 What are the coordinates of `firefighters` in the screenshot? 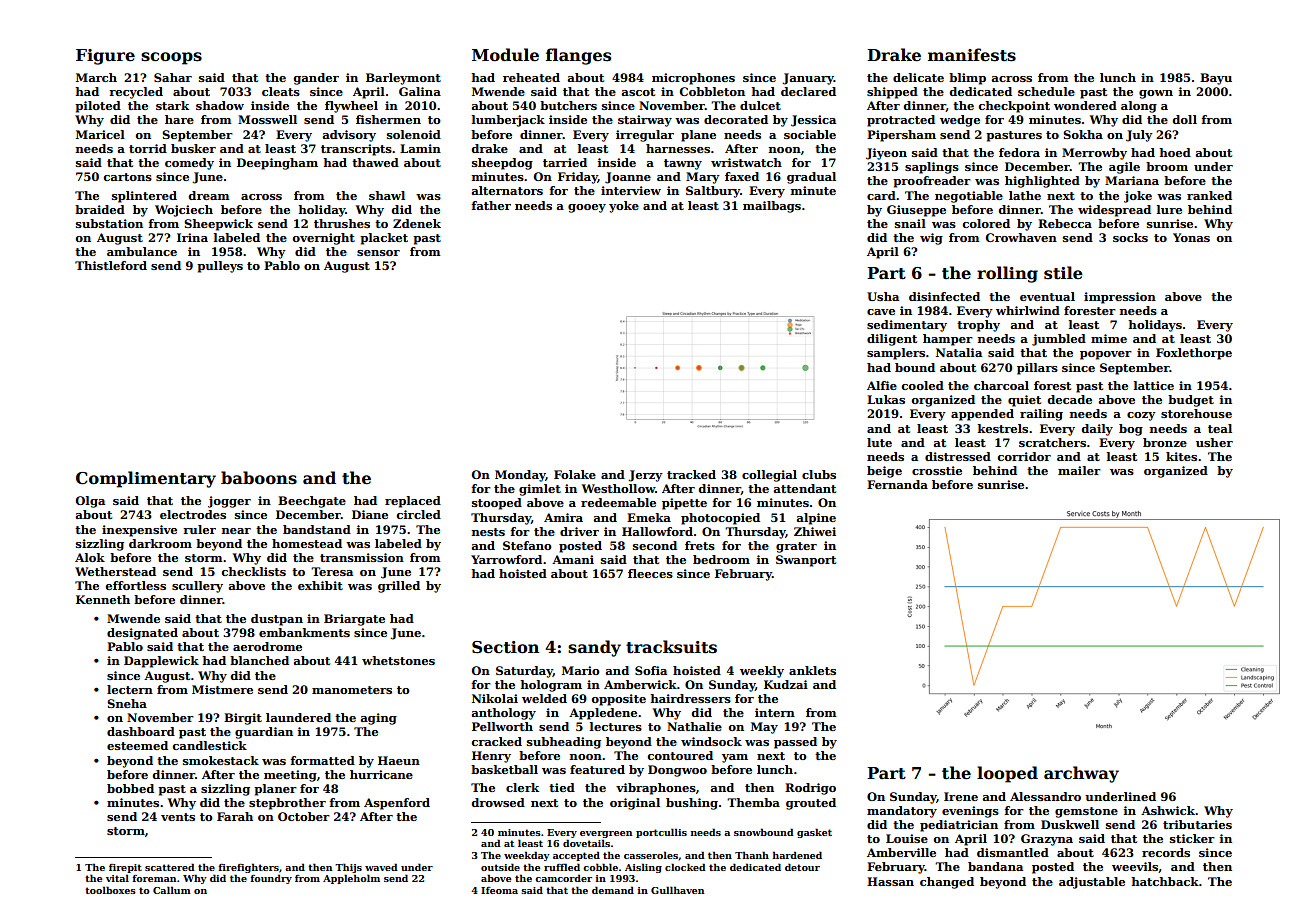 It's located at (248, 868).
